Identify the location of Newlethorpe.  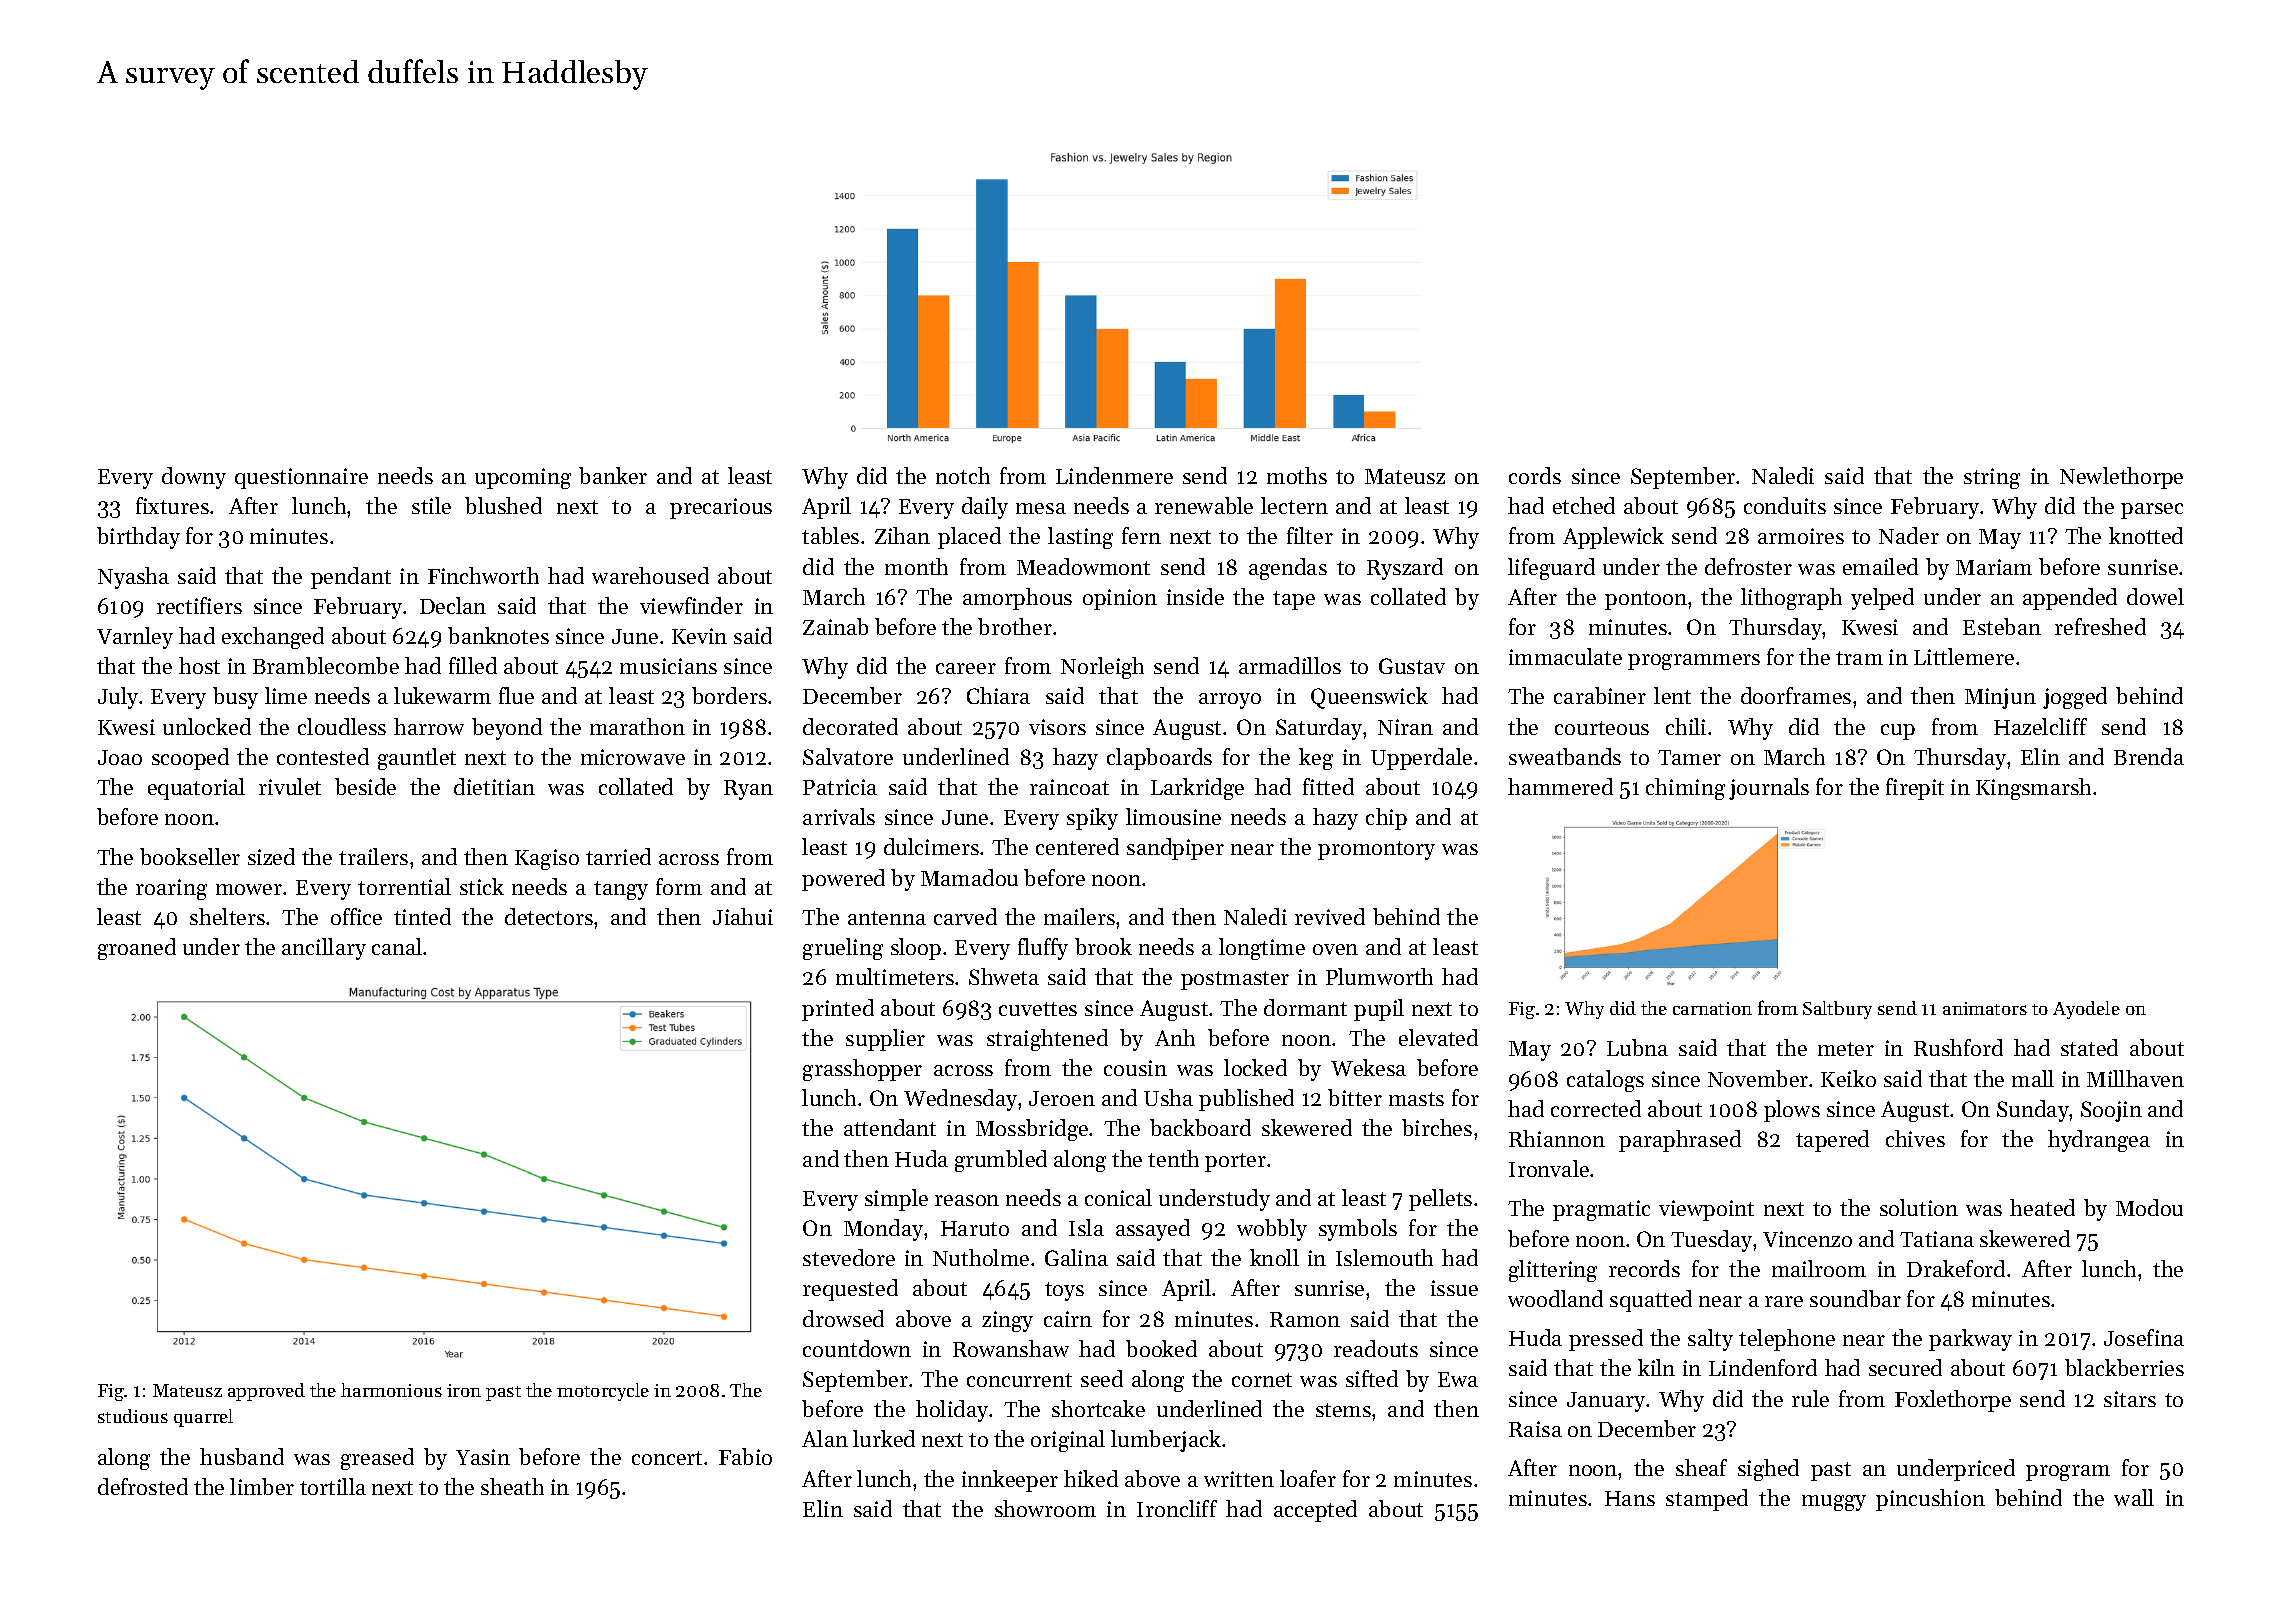
(2121, 478).
